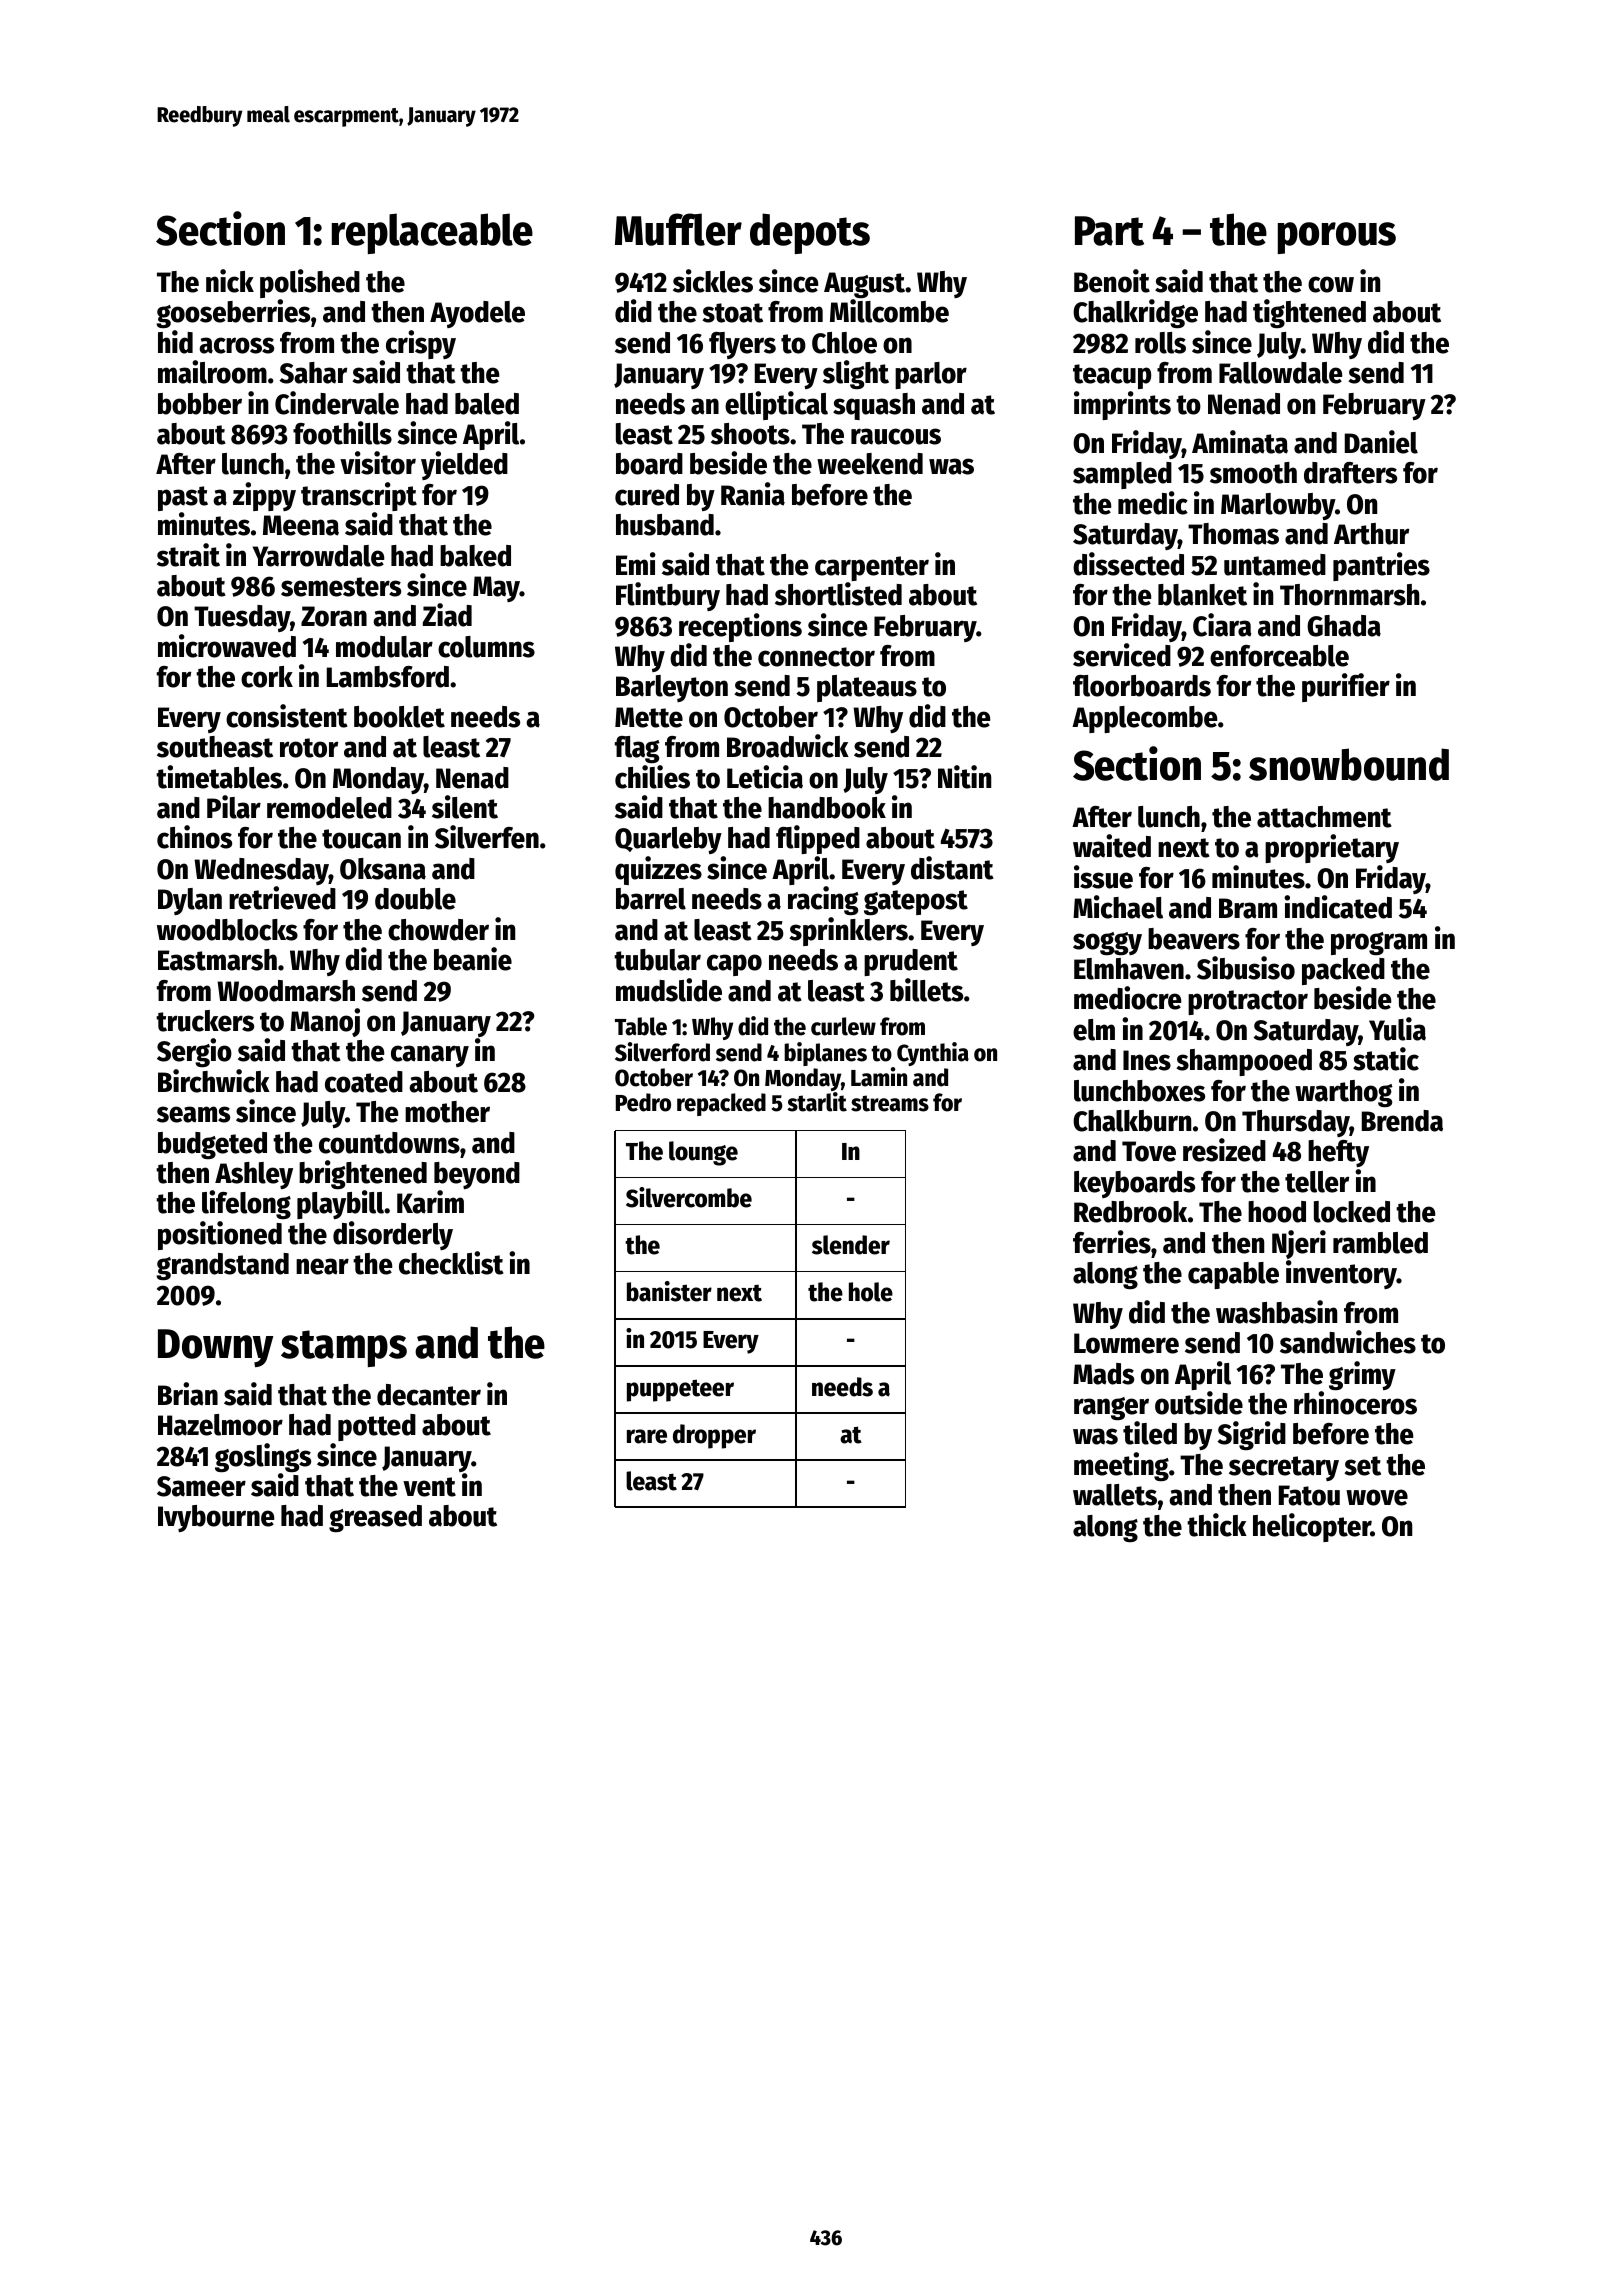 The image size is (1620, 2292). I want to click on Part, so click(1109, 231).
